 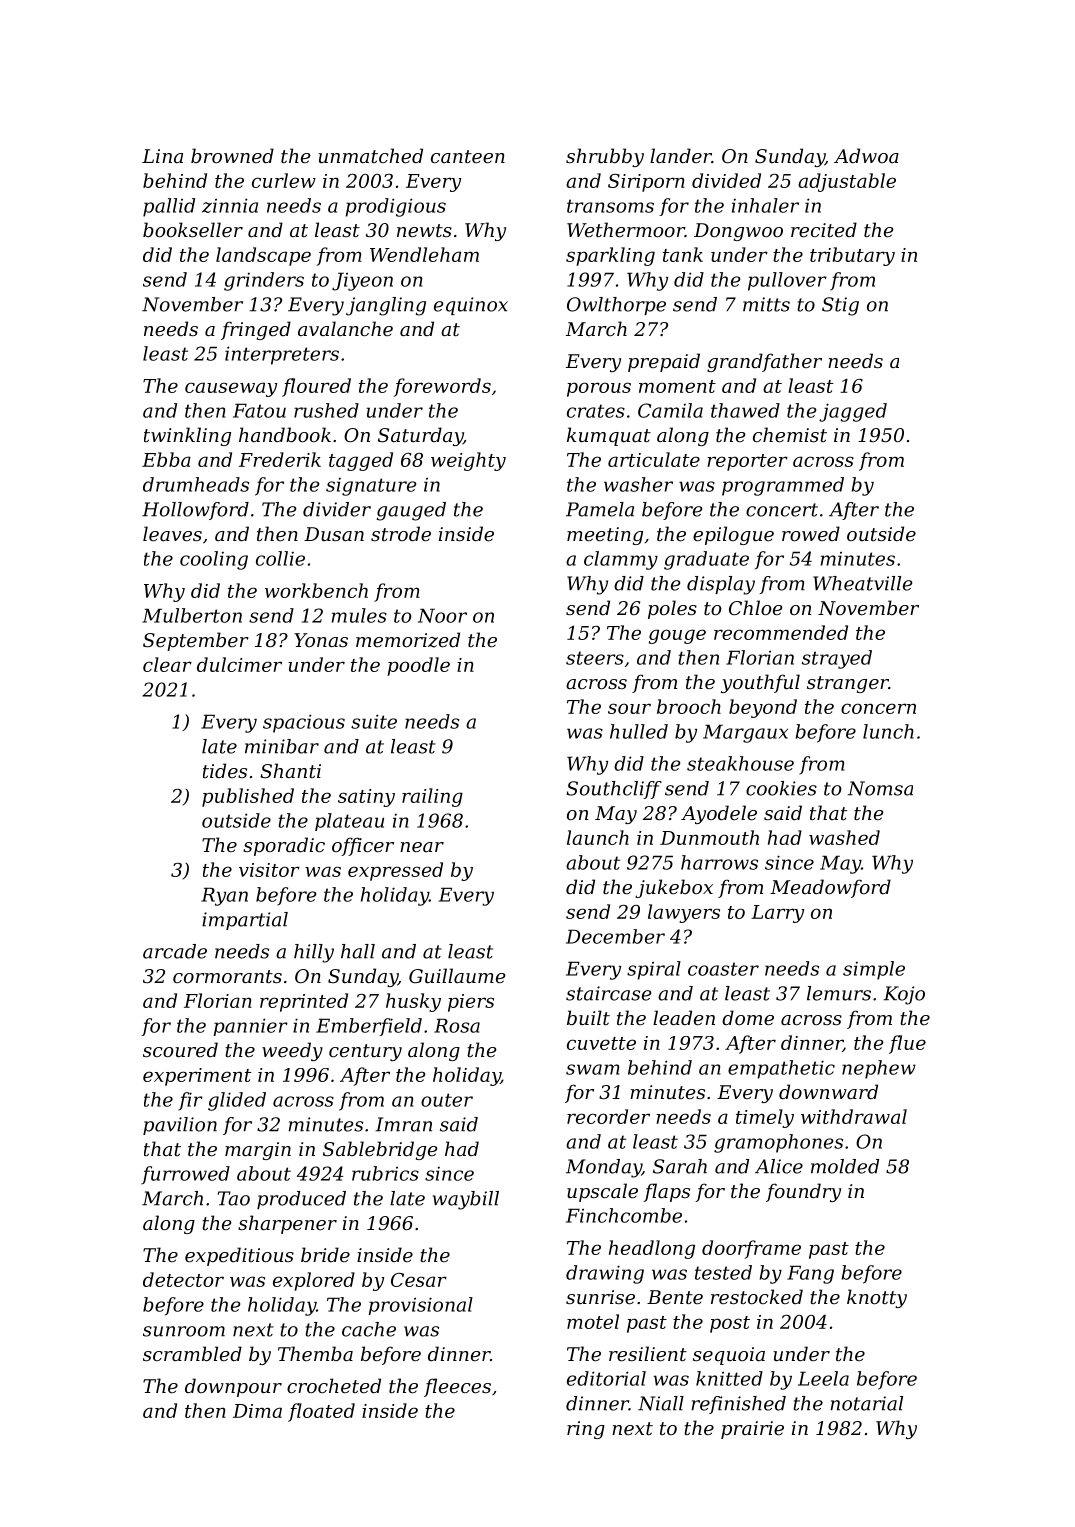 What do you see at coordinates (601, 1043) in the page?
I see `cuvette` at bounding box center [601, 1043].
